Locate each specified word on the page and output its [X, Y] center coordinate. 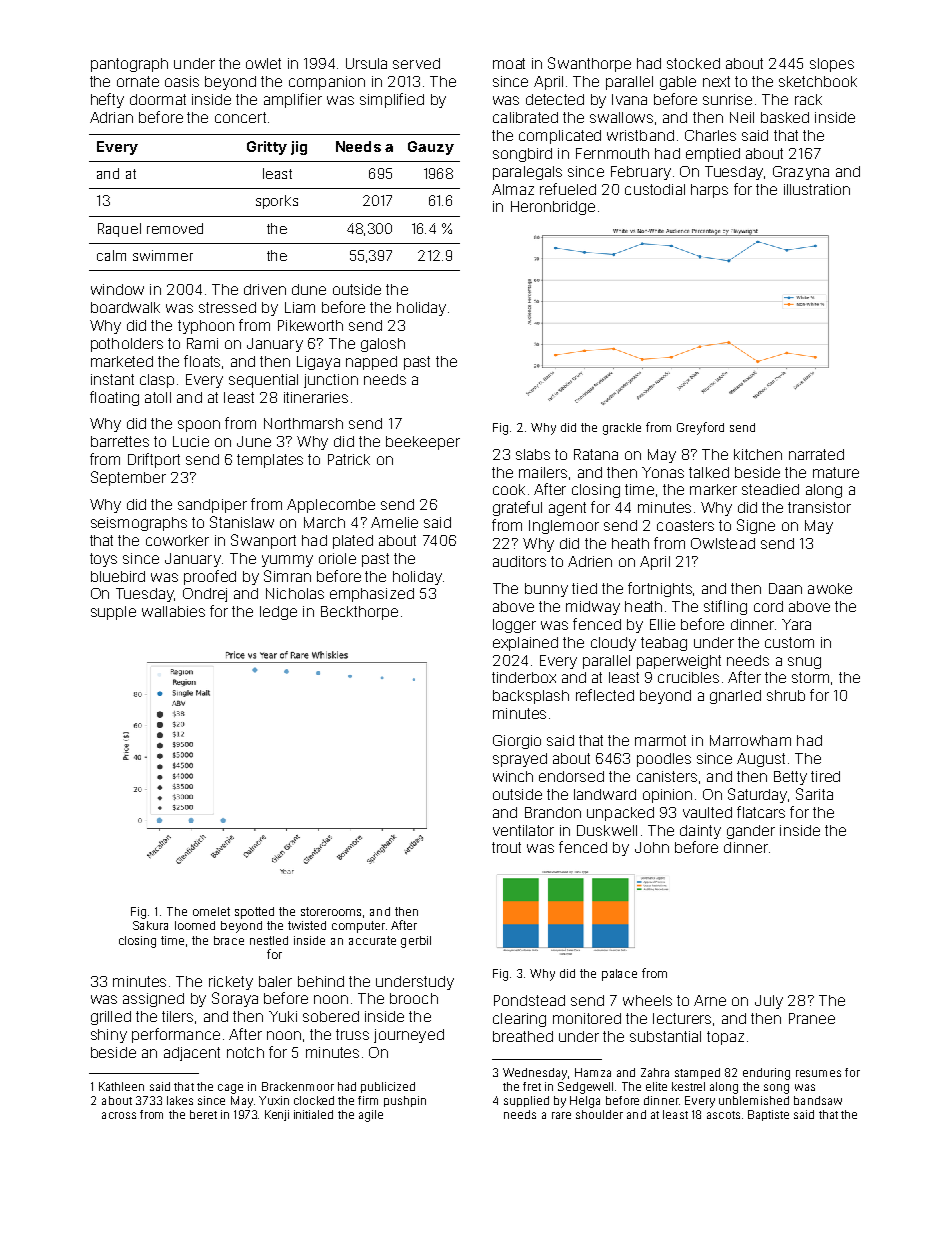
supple [113, 613]
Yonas [663, 472]
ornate [138, 81]
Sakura [150, 925]
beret [203, 1114]
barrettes [120, 441]
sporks [277, 202]
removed [175, 228]
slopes [832, 65]
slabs [533, 454]
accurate [372, 940]
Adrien [590, 561]
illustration [817, 189]
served [416, 63]
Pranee [812, 1018]
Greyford [700, 428]
